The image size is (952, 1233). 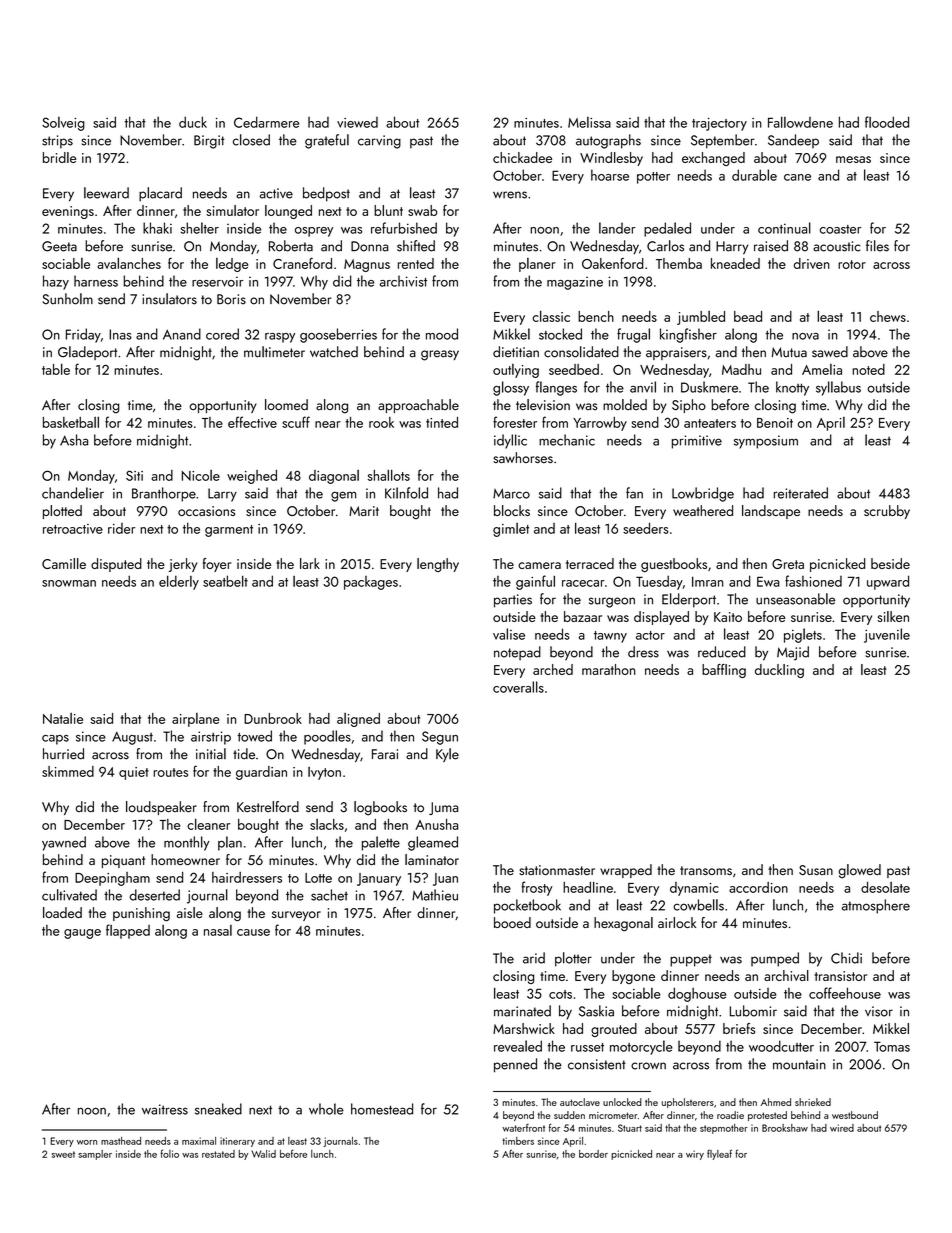 I want to click on reiterated, so click(x=801, y=493).
